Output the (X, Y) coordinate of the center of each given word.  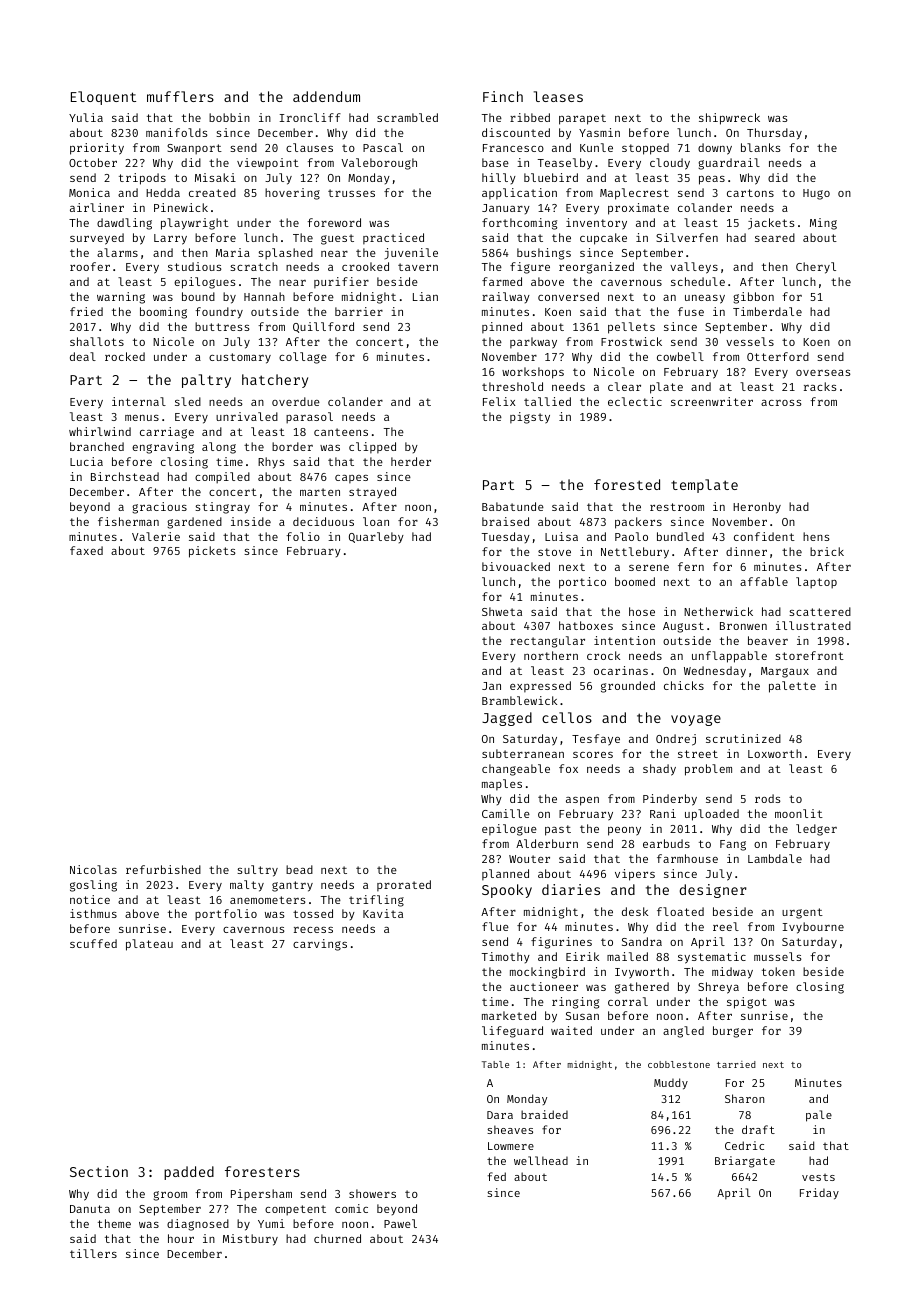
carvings (320, 945)
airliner (97, 207)
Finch (503, 96)
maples (502, 785)
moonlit (799, 813)
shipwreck (729, 119)
